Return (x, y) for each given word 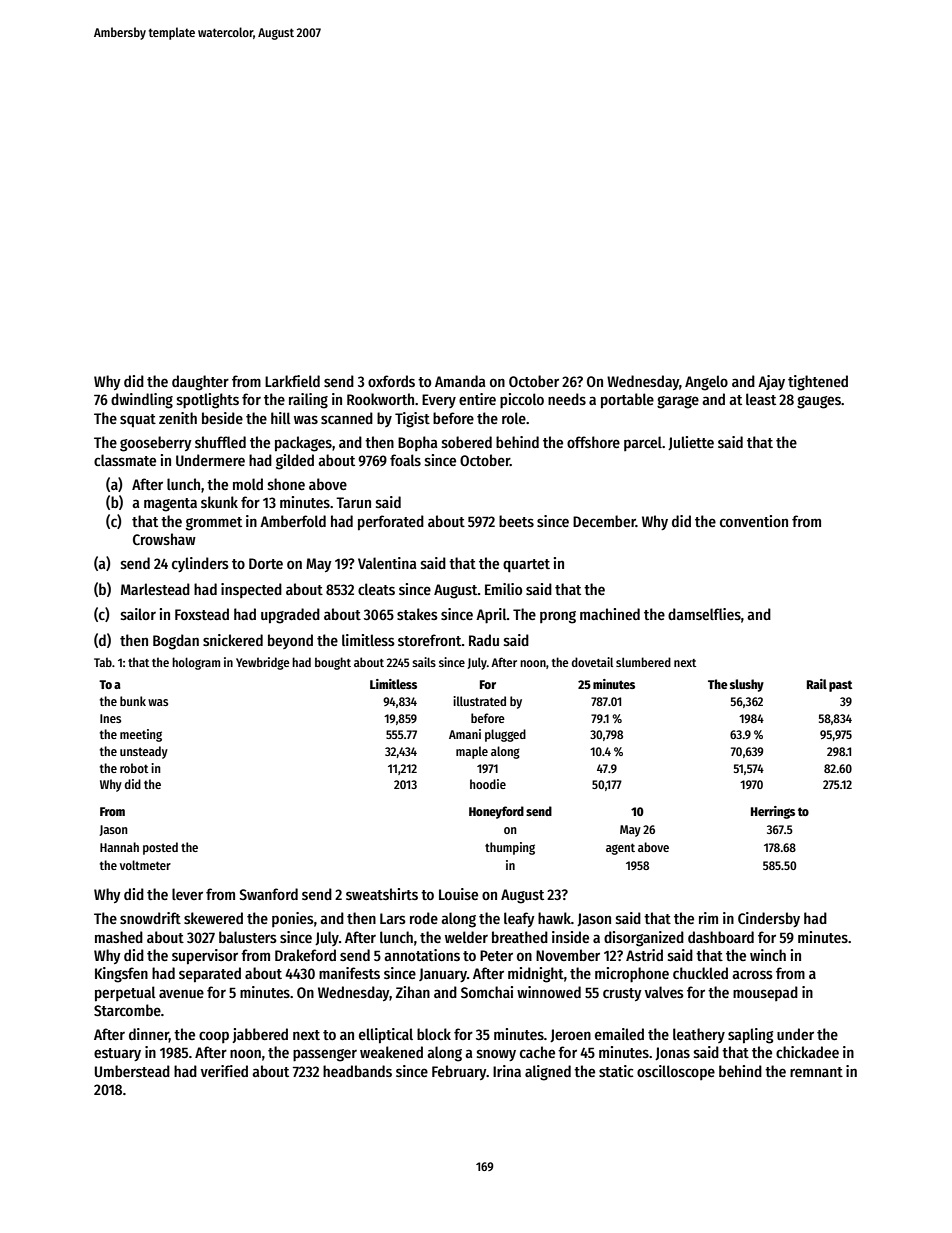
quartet (526, 566)
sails (424, 662)
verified (224, 1071)
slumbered (643, 662)
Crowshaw (164, 539)
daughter (200, 383)
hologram (196, 663)
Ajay (771, 382)
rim (708, 918)
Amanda (460, 381)
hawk (554, 918)
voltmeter (145, 865)
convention (754, 521)
